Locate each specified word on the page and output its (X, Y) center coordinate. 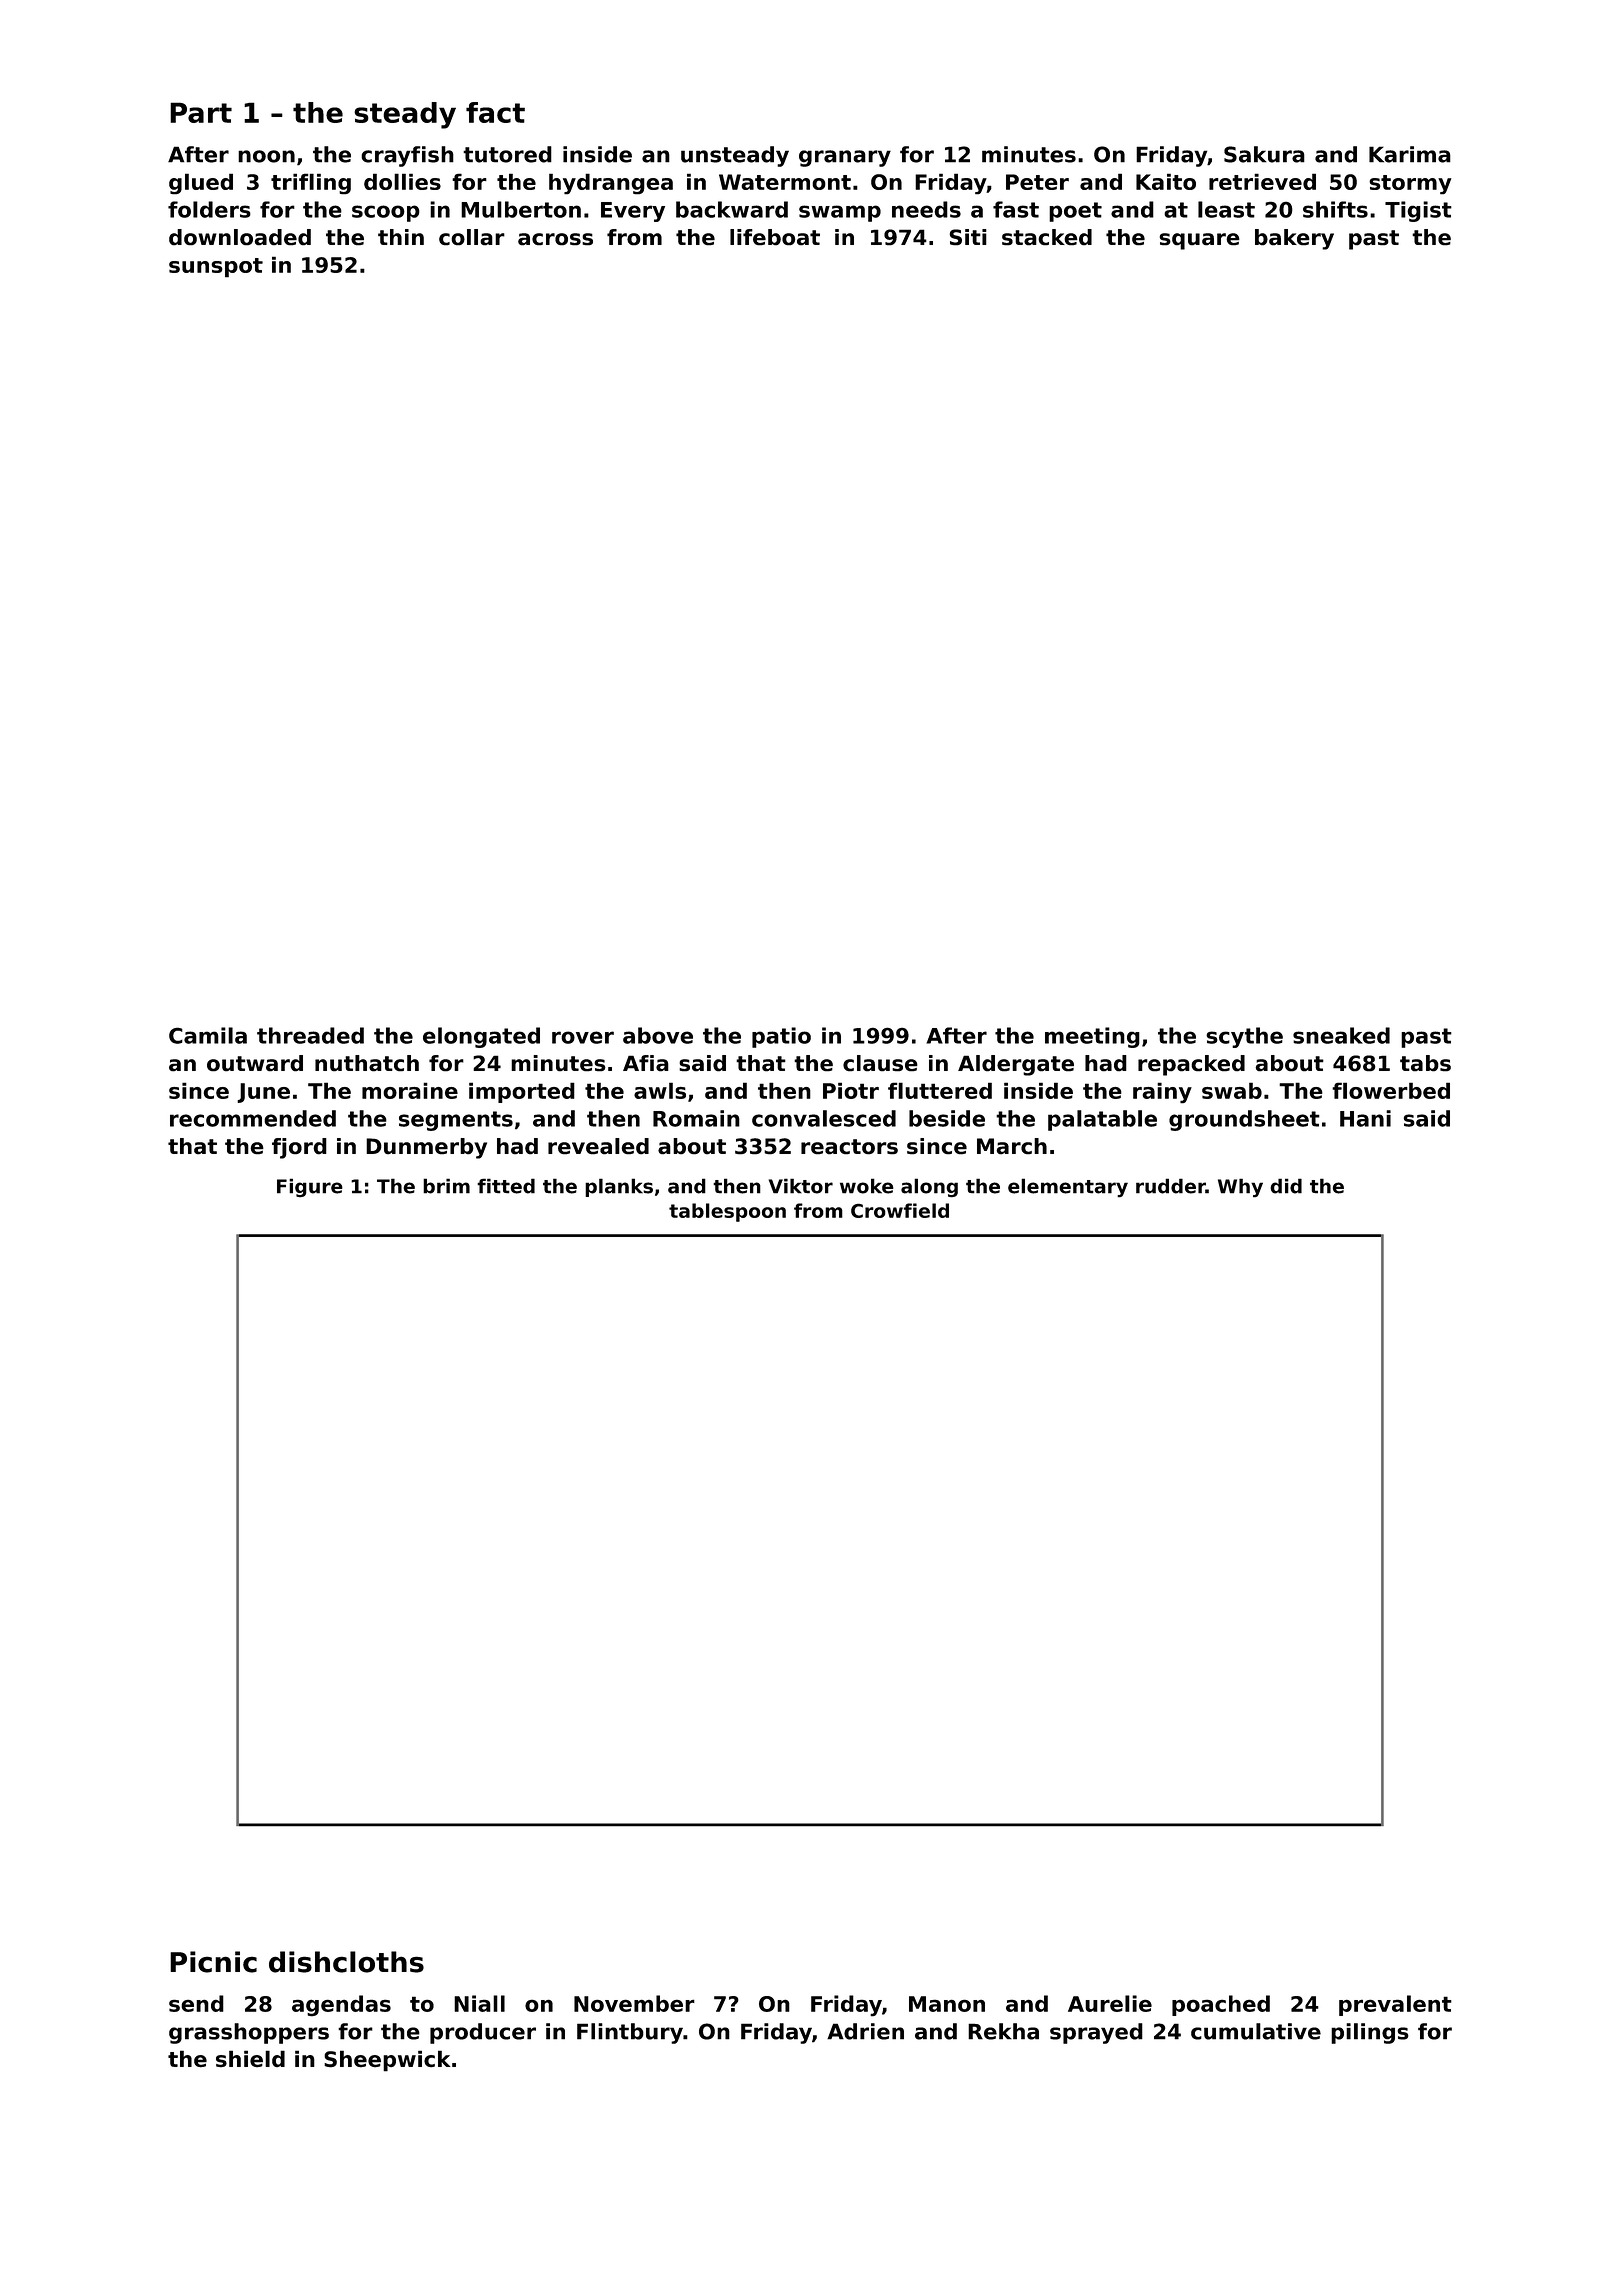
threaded (310, 1035)
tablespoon (727, 1212)
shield (250, 2059)
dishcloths (346, 1962)
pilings (1370, 2033)
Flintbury (630, 2033)
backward (732, 209)
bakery (1294, 239)
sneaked (1341, 1035)
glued (201, 184)
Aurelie (1110, 2003)
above (658, 1035)
